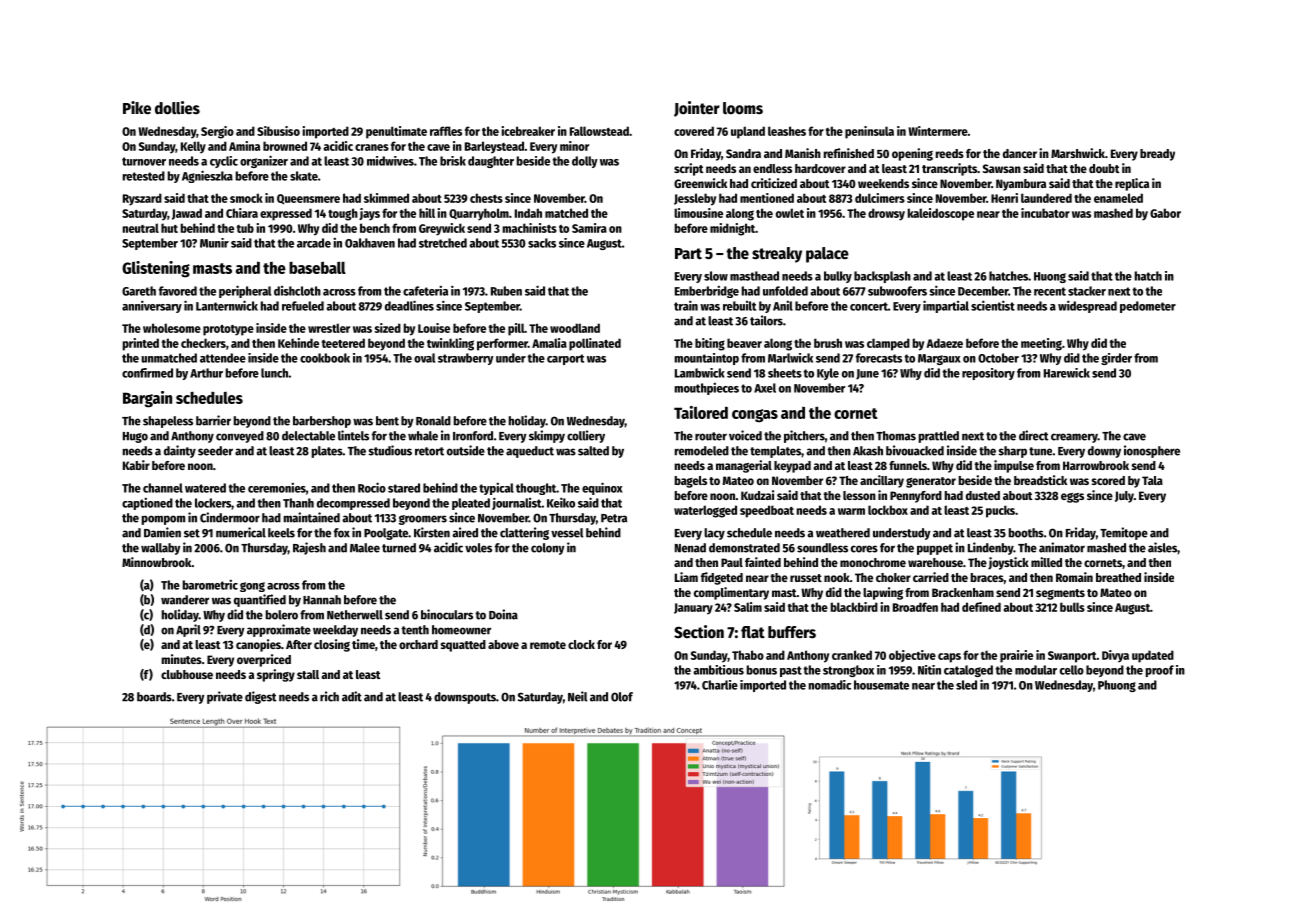 The image size is (1308, 924). What do you see at coordinates (743, 108) in the page?
I see `looms` at bounding box center [743, 108].
